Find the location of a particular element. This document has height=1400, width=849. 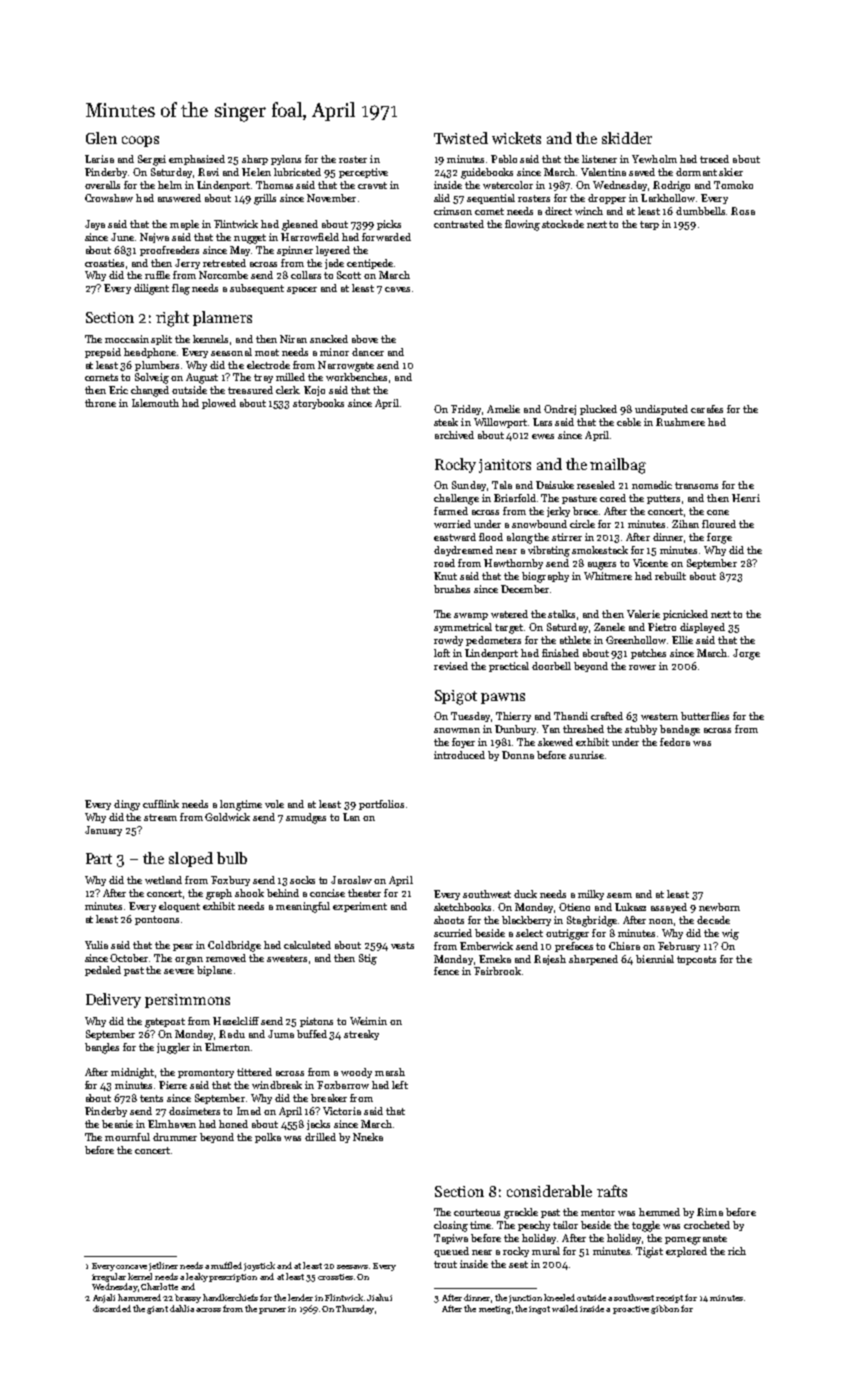

dancer is located at coordinates (368, 352).
